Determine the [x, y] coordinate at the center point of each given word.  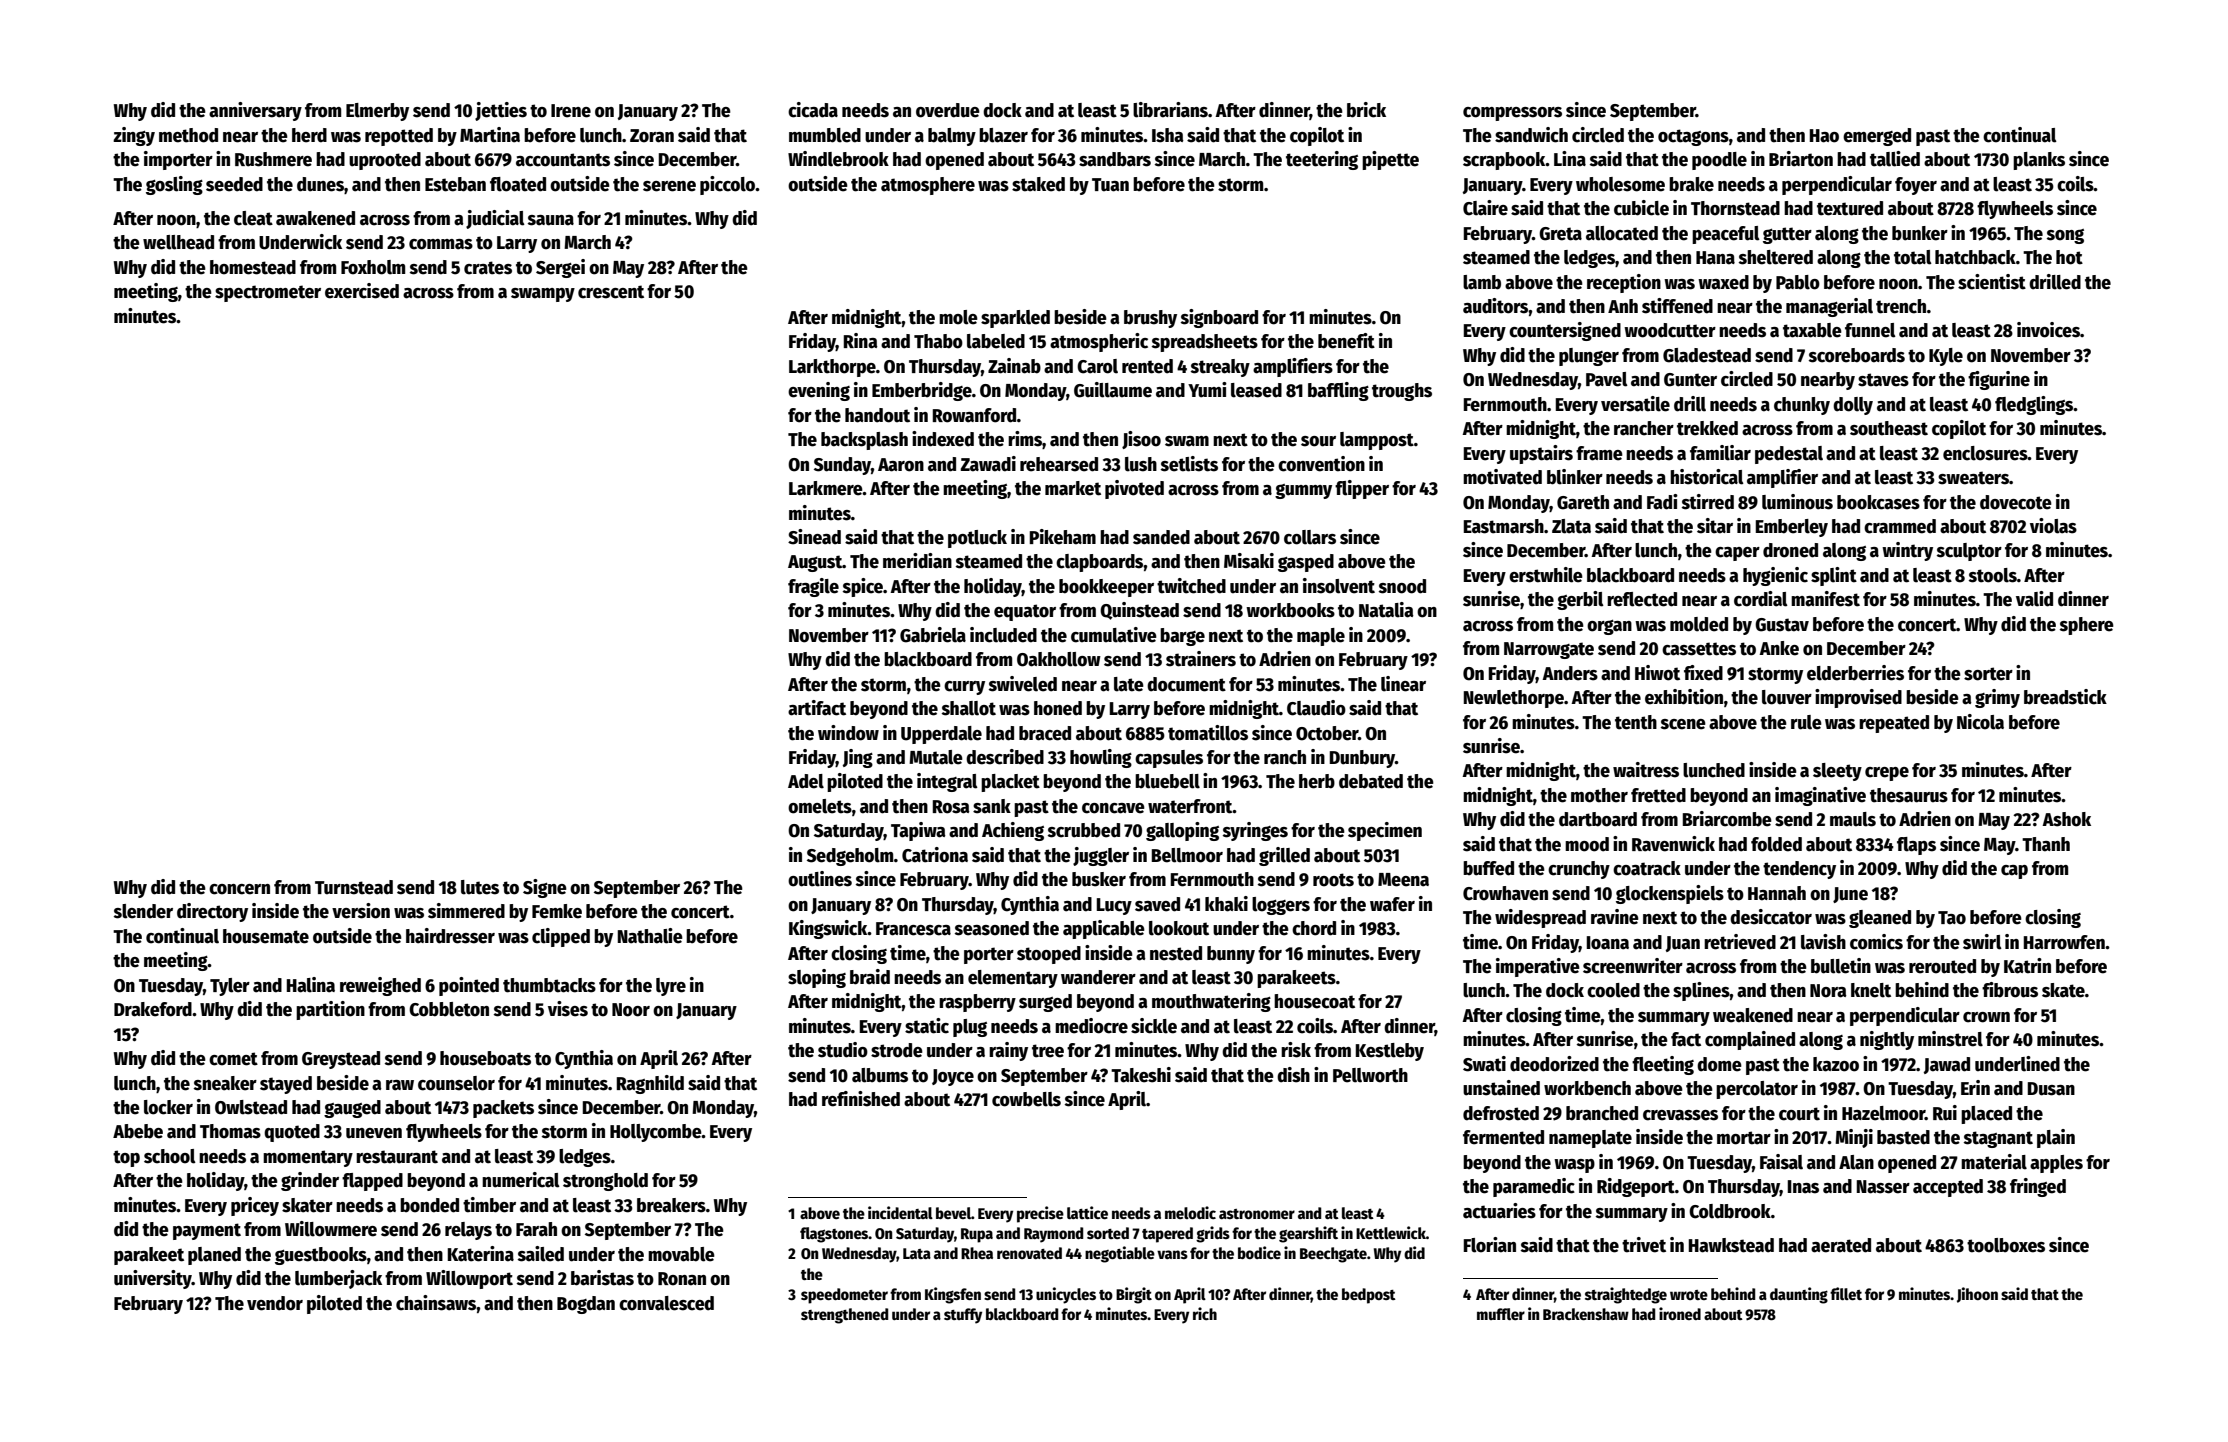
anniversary [255, 111]
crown [1986, 1017]
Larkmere [826, 488]
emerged [1877, 137]
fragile [813, 587]
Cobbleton [449, 1009]
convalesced [666, 1303]
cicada [813, 110]
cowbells [1026, 1099]
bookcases [1878, 502]
